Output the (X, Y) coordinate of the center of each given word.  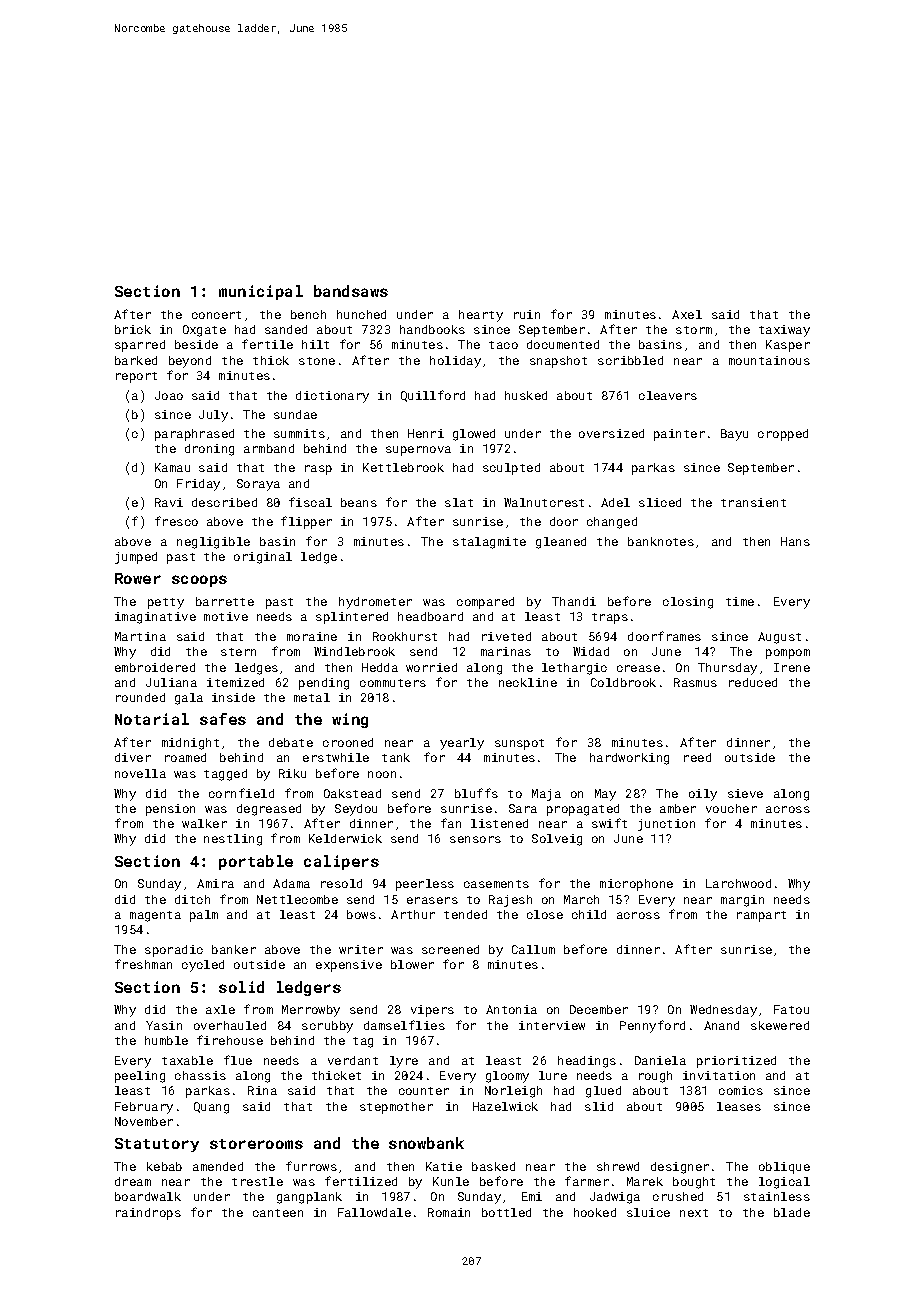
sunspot (519, 744)
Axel (687, 314)
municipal (261, 292)
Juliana (171, 682)
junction (666, 825)
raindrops (148, 1214)
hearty (481, 316)
